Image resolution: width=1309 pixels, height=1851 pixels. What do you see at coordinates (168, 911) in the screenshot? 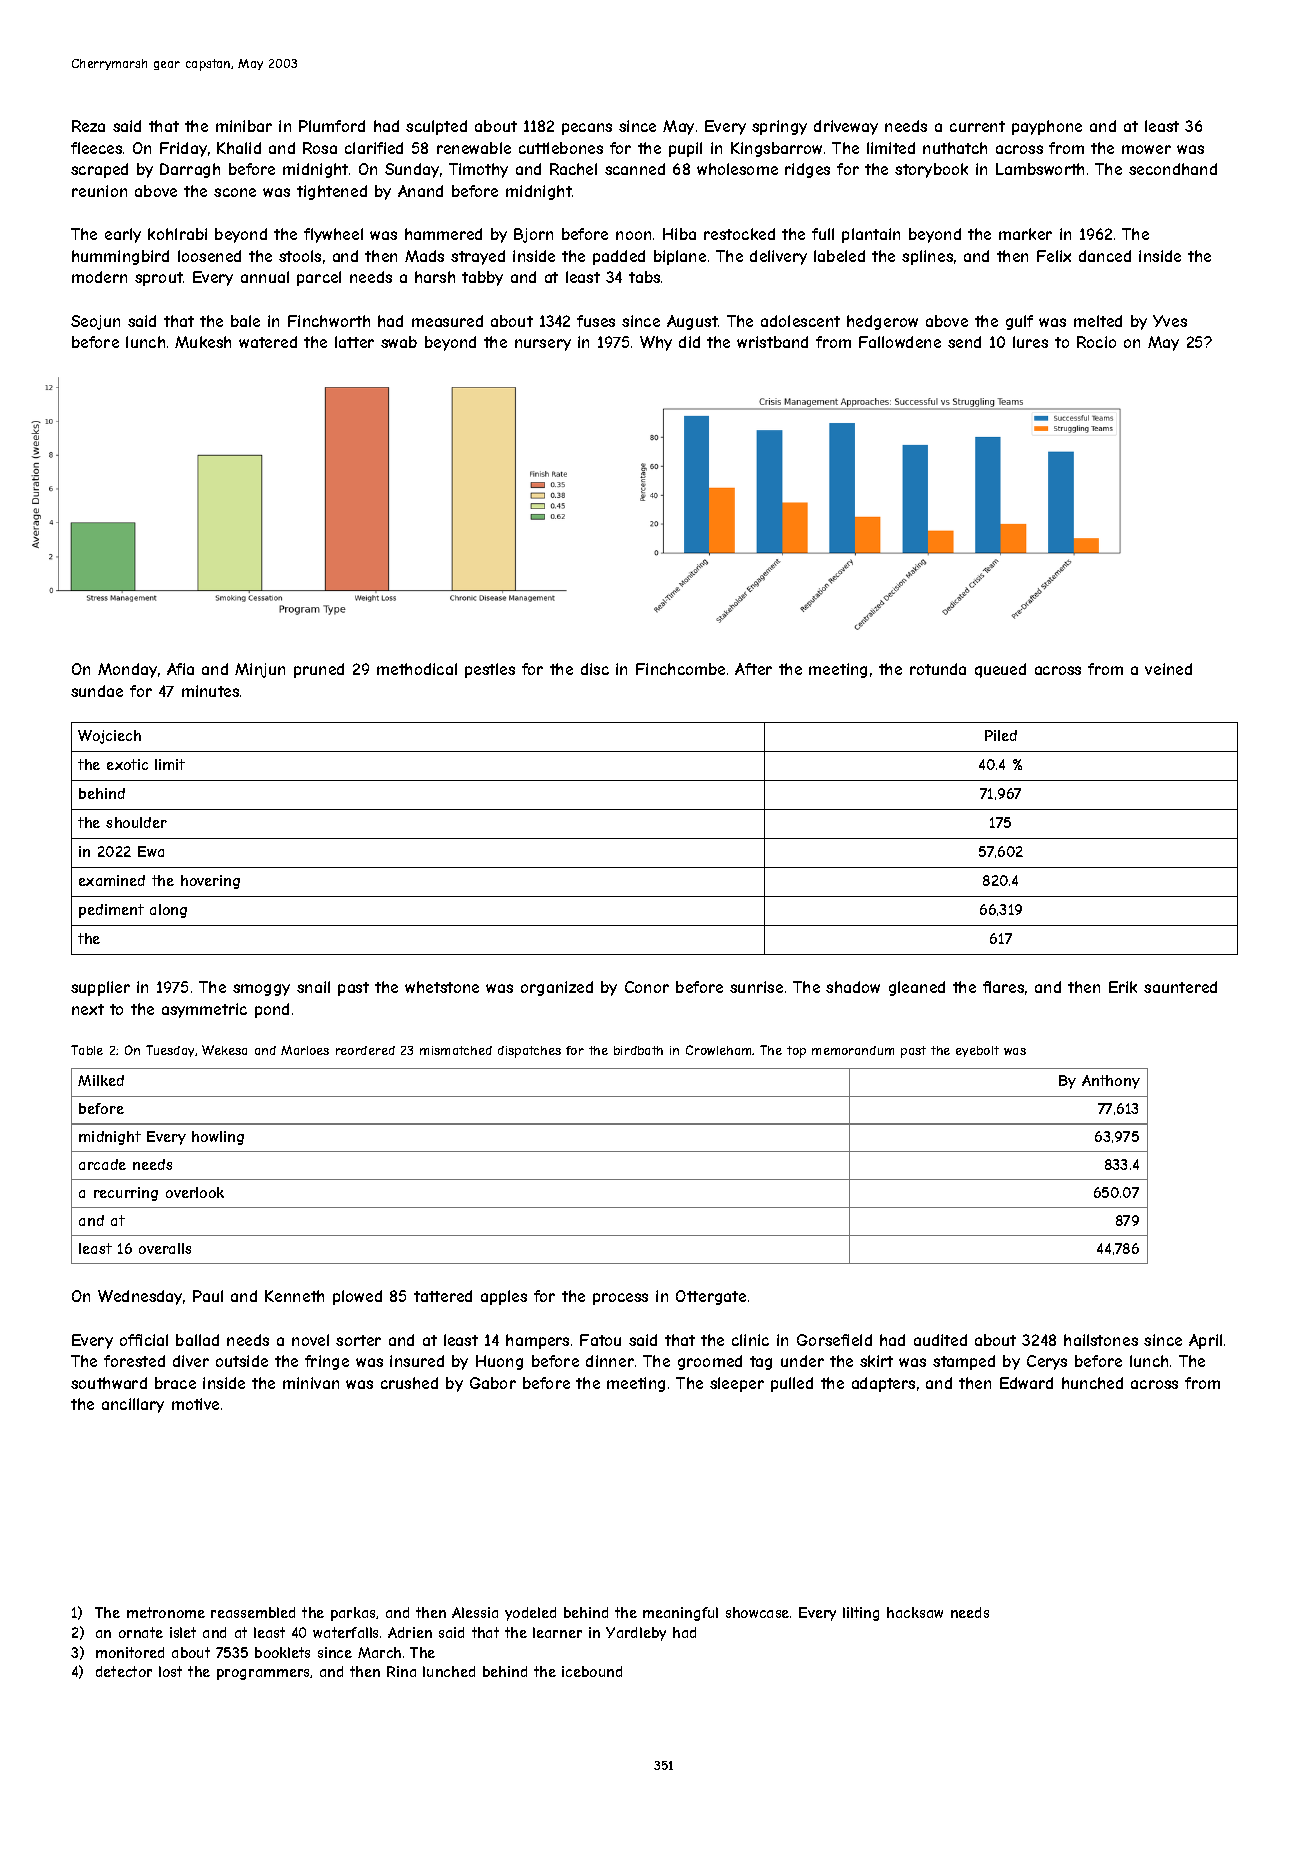
I see `along` at bounding box center [168, 911].
